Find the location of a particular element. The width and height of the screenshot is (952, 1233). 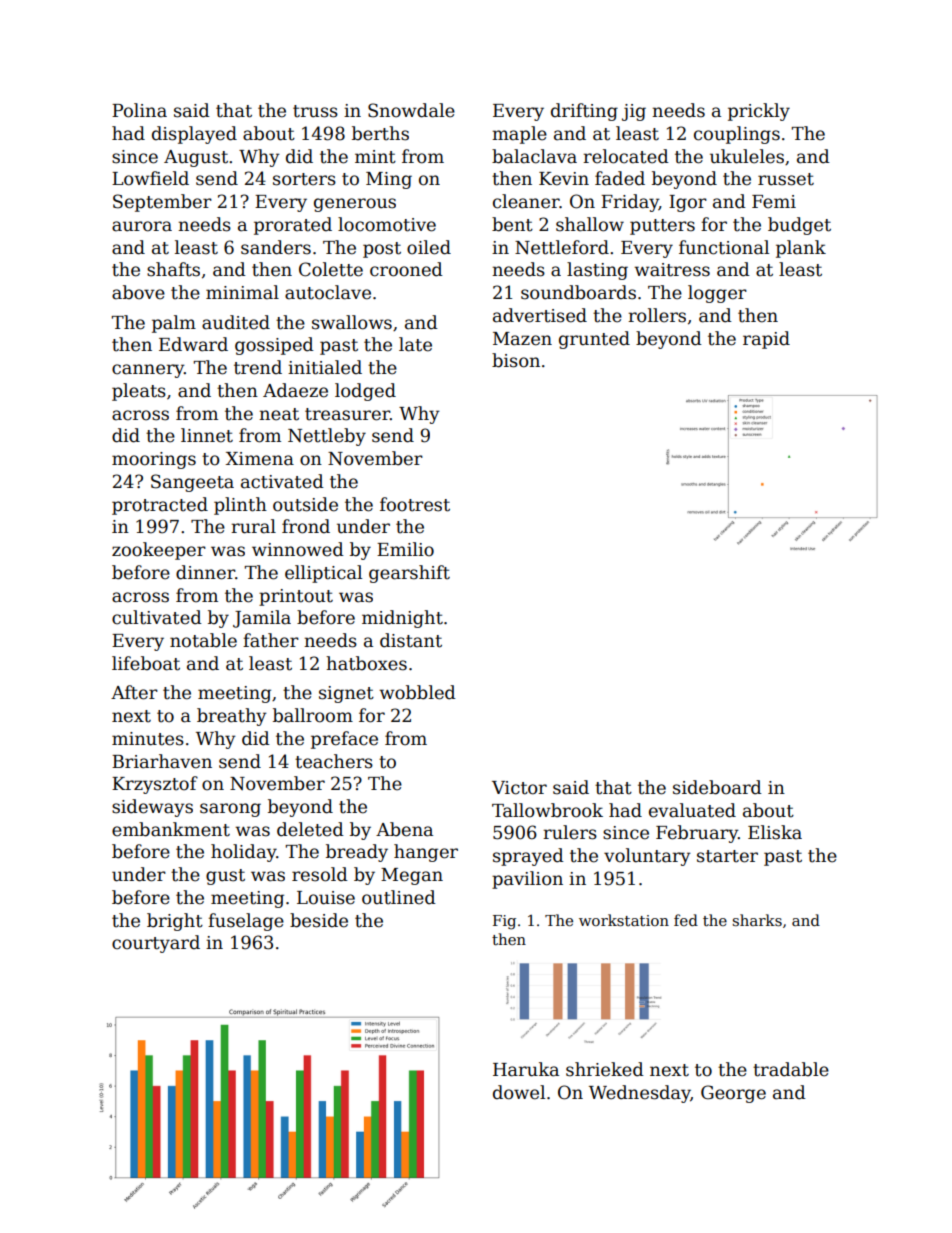

courtyard is located at coordinates (156, 944).
